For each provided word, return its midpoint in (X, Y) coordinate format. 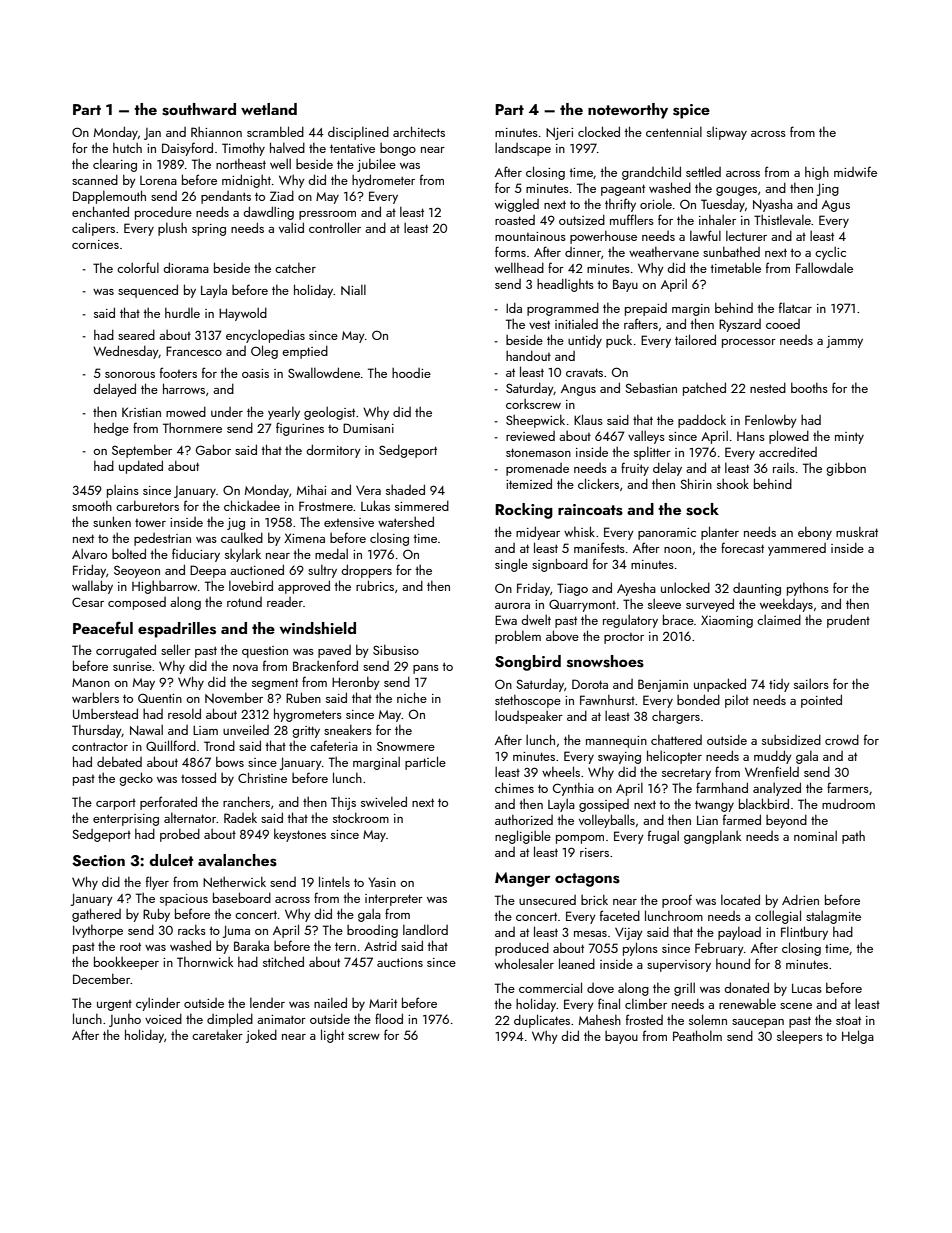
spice (691, 111)
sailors (811, 683)
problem (518, 637)
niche (412, 697)
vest (539, 324)
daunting (757, 589)
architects (419, 131)
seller (176, 649)
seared (136, 335)
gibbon (846, 469)
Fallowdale (824, 267)
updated (141, 467)
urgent (114, 1005)
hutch (127, 148)
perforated (168, 803)
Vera (368, 490)
